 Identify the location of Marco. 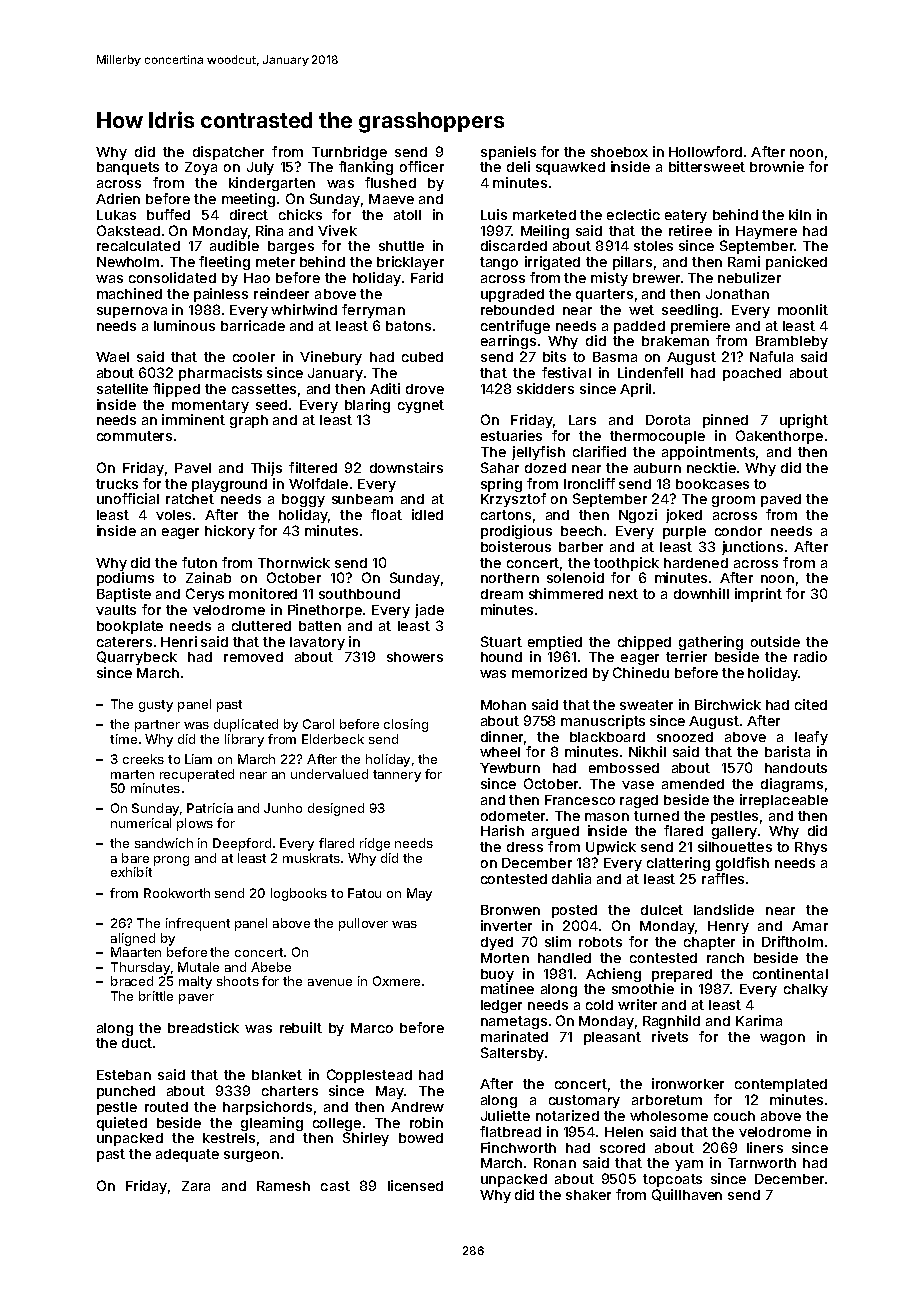
(372, 1028).
